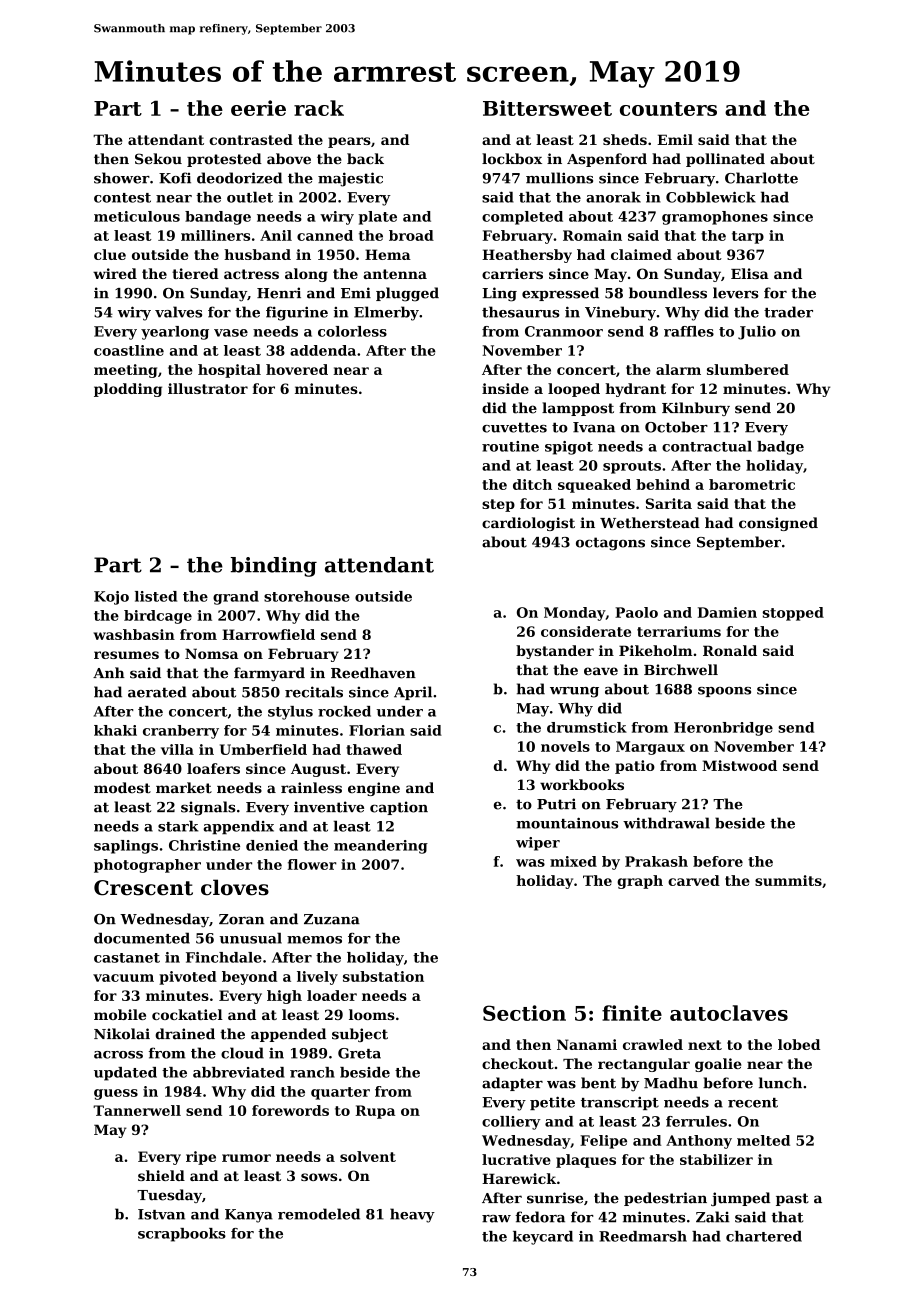 The image size is (924, 1308). I want to click on barometric, so click(752, 484).
